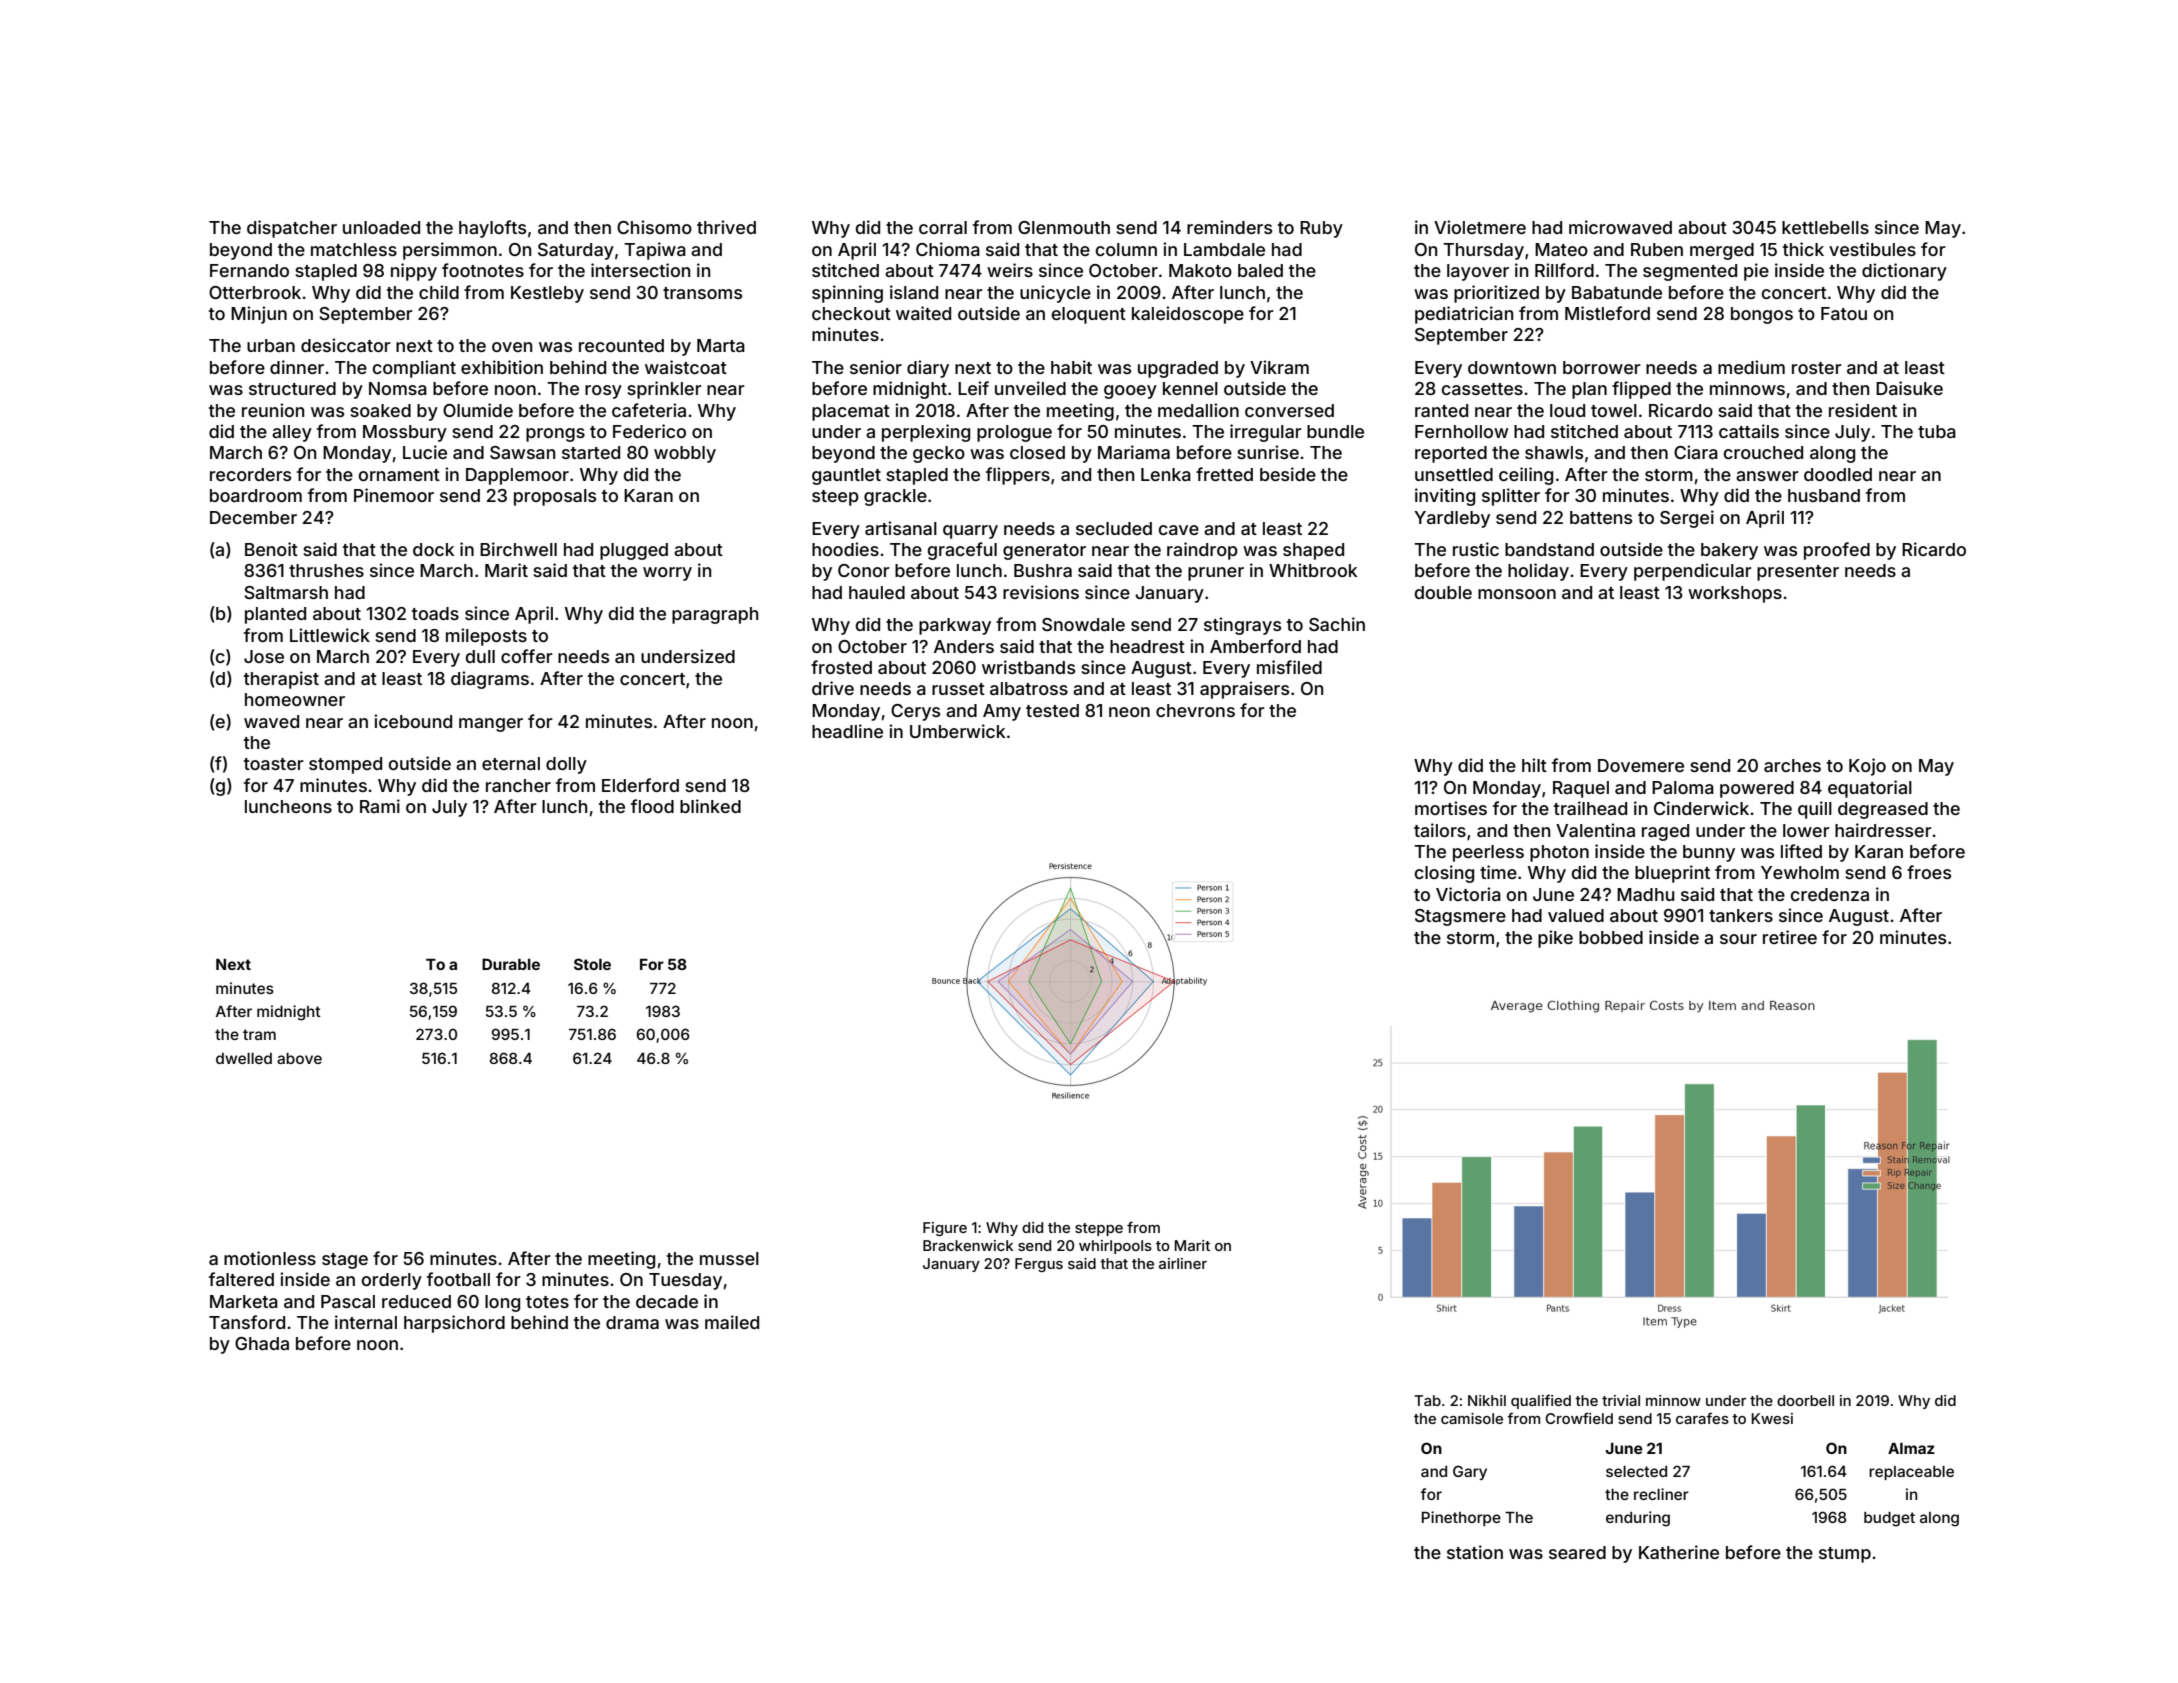 This screenshot has width=2178, height=1683. I want to click on whirlpools, so click(1115, 1247).
